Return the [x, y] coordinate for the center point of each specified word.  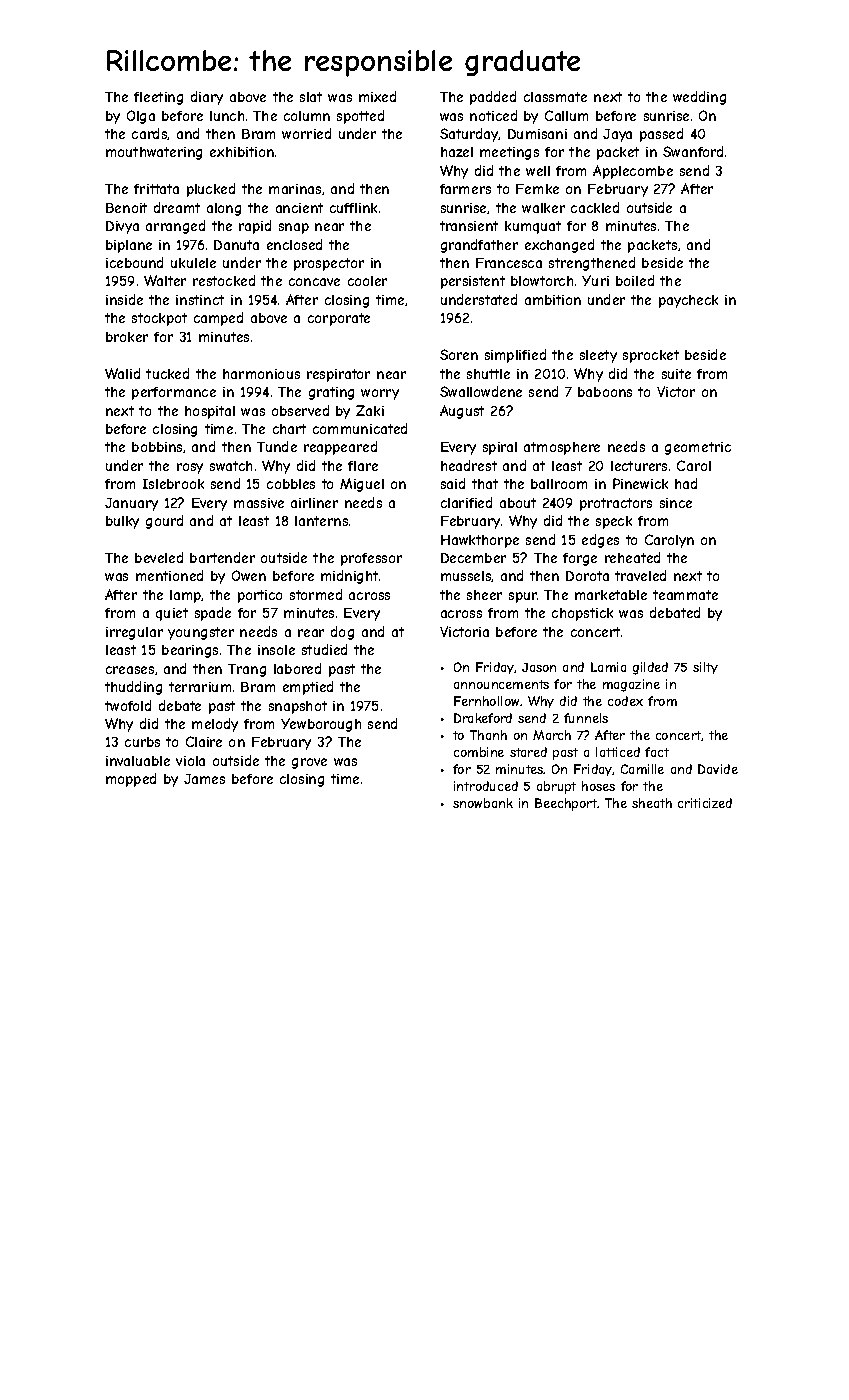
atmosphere [562, 448]
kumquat [533, 227]
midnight [349, 577]
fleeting [158, 98]
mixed [377, 96]
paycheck [688, 301]
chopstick [582, 614]
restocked [224, 280]
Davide [718, 769]
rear [311, 633]
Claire [204, 741]
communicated [360, 428]
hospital [210, 412]
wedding [699, 98]
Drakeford [483, 718]
